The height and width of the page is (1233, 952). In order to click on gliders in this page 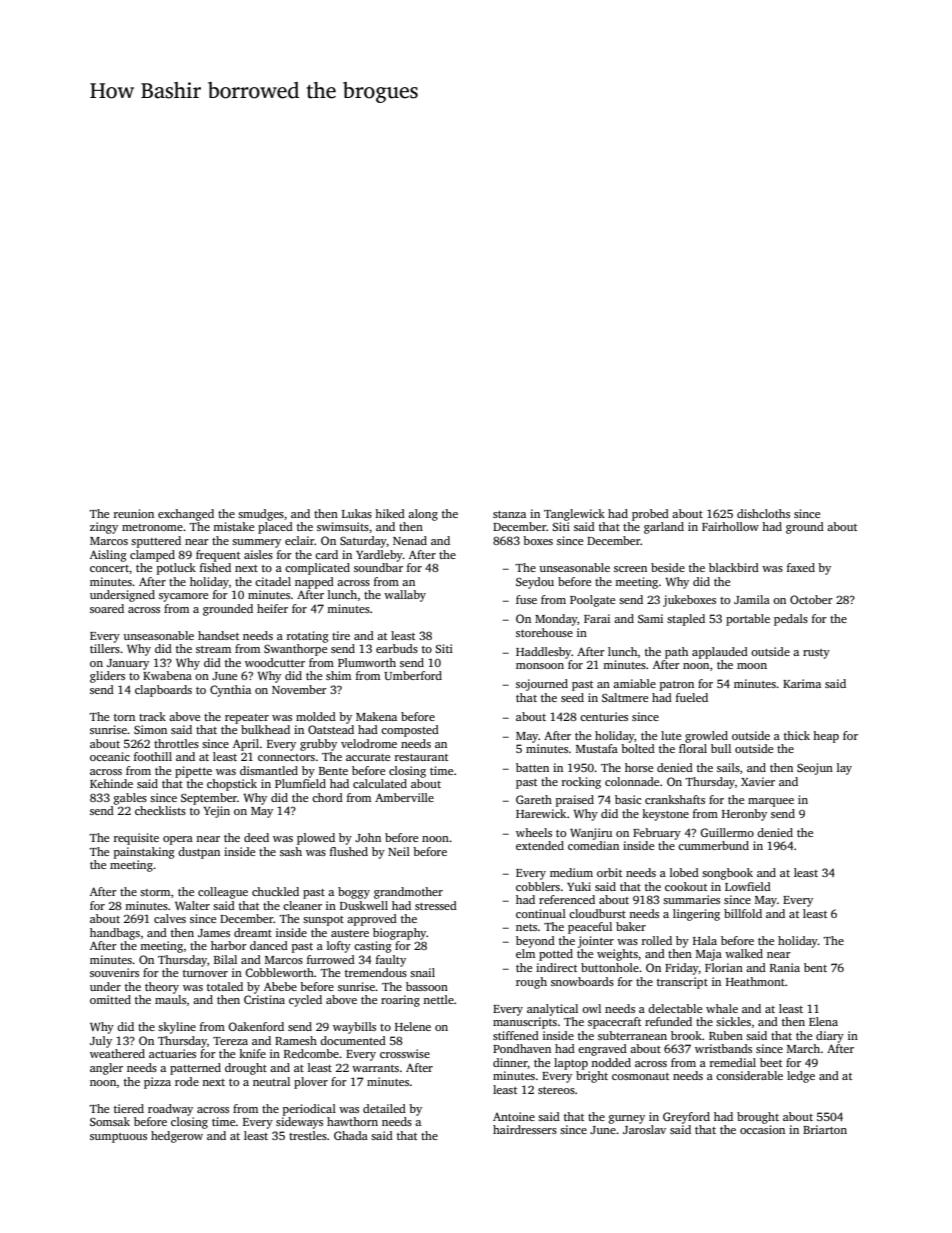, I will do `click(107, 677)`.
